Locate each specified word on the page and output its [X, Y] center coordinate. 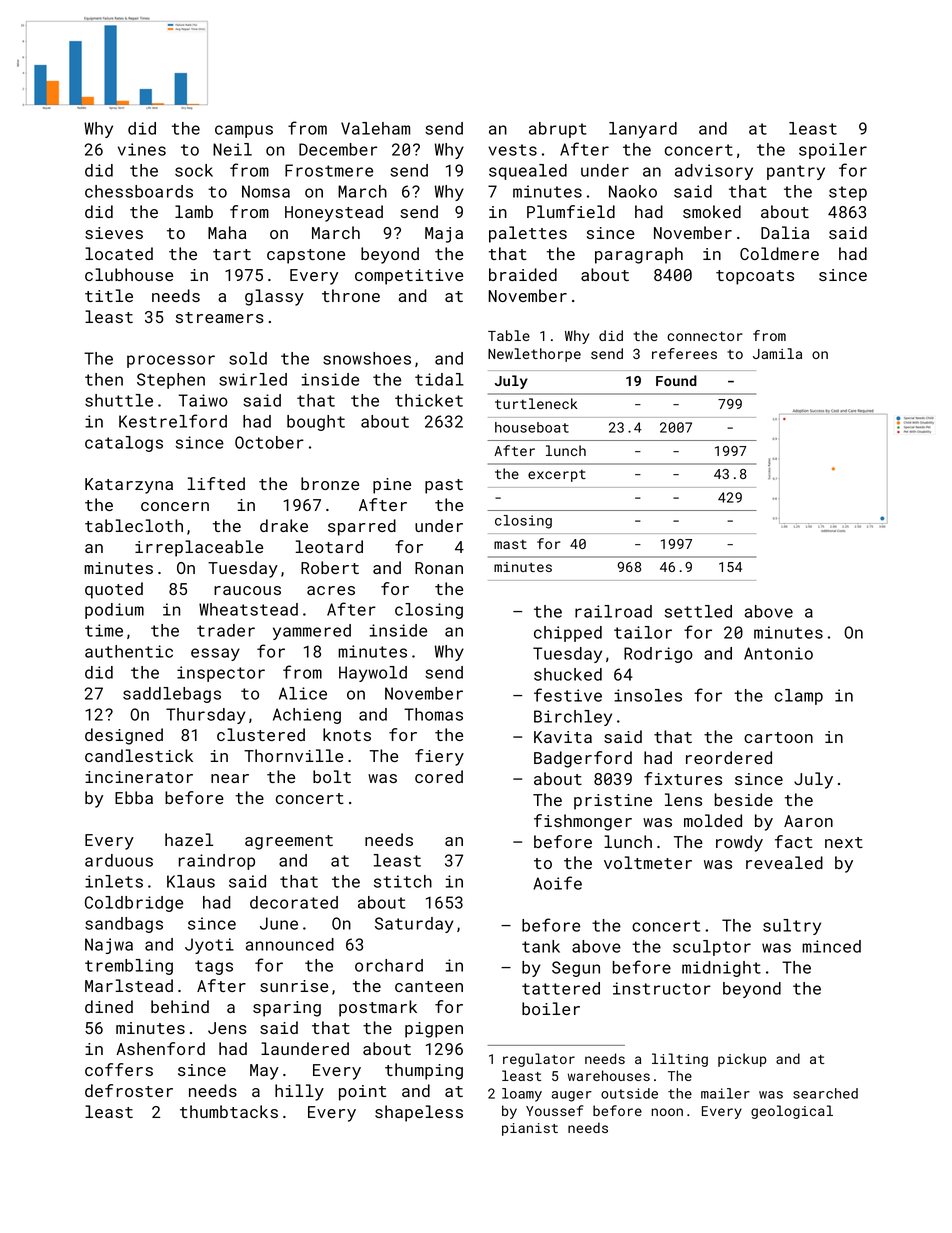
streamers [220, 317]
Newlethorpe [534, 355]
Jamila [777, 353]
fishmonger [583, 822]
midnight [721, 969]
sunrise [294, 986]
